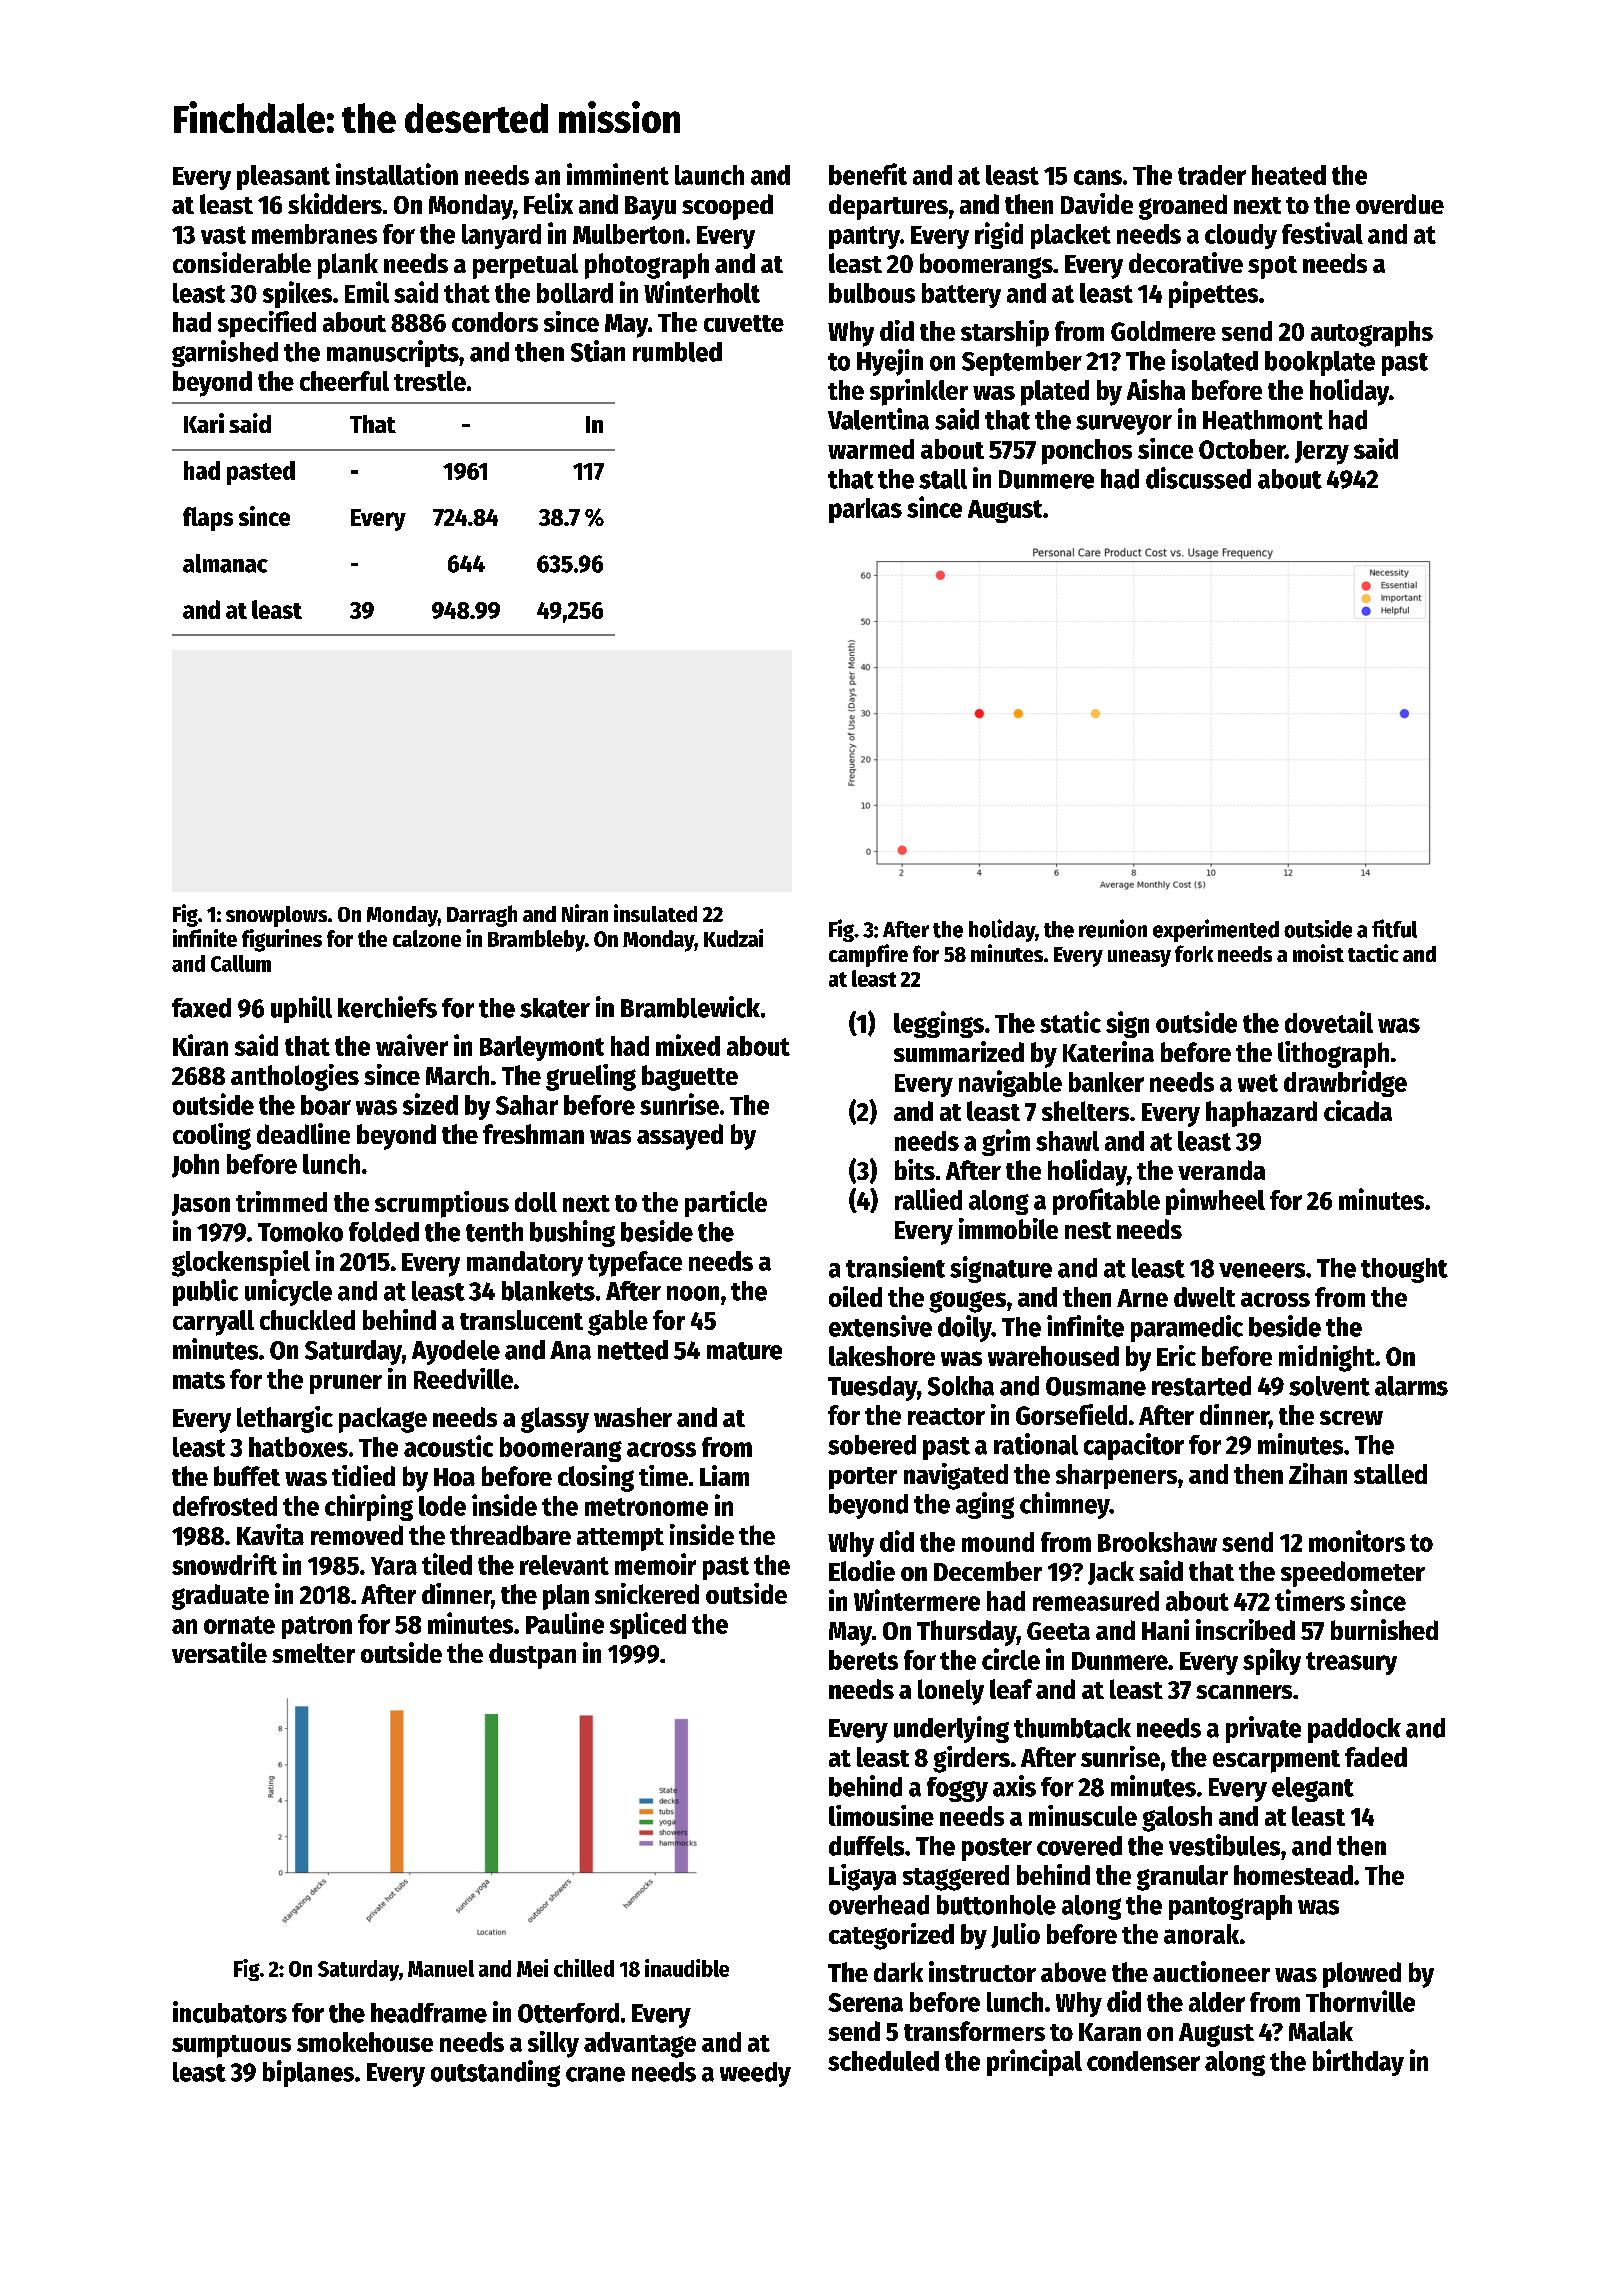 The height and width of the screenshot is (2292, 1620). Describe the element at coordinates (1327, 1358) in the screenshot. I see `midnight` at that location.
